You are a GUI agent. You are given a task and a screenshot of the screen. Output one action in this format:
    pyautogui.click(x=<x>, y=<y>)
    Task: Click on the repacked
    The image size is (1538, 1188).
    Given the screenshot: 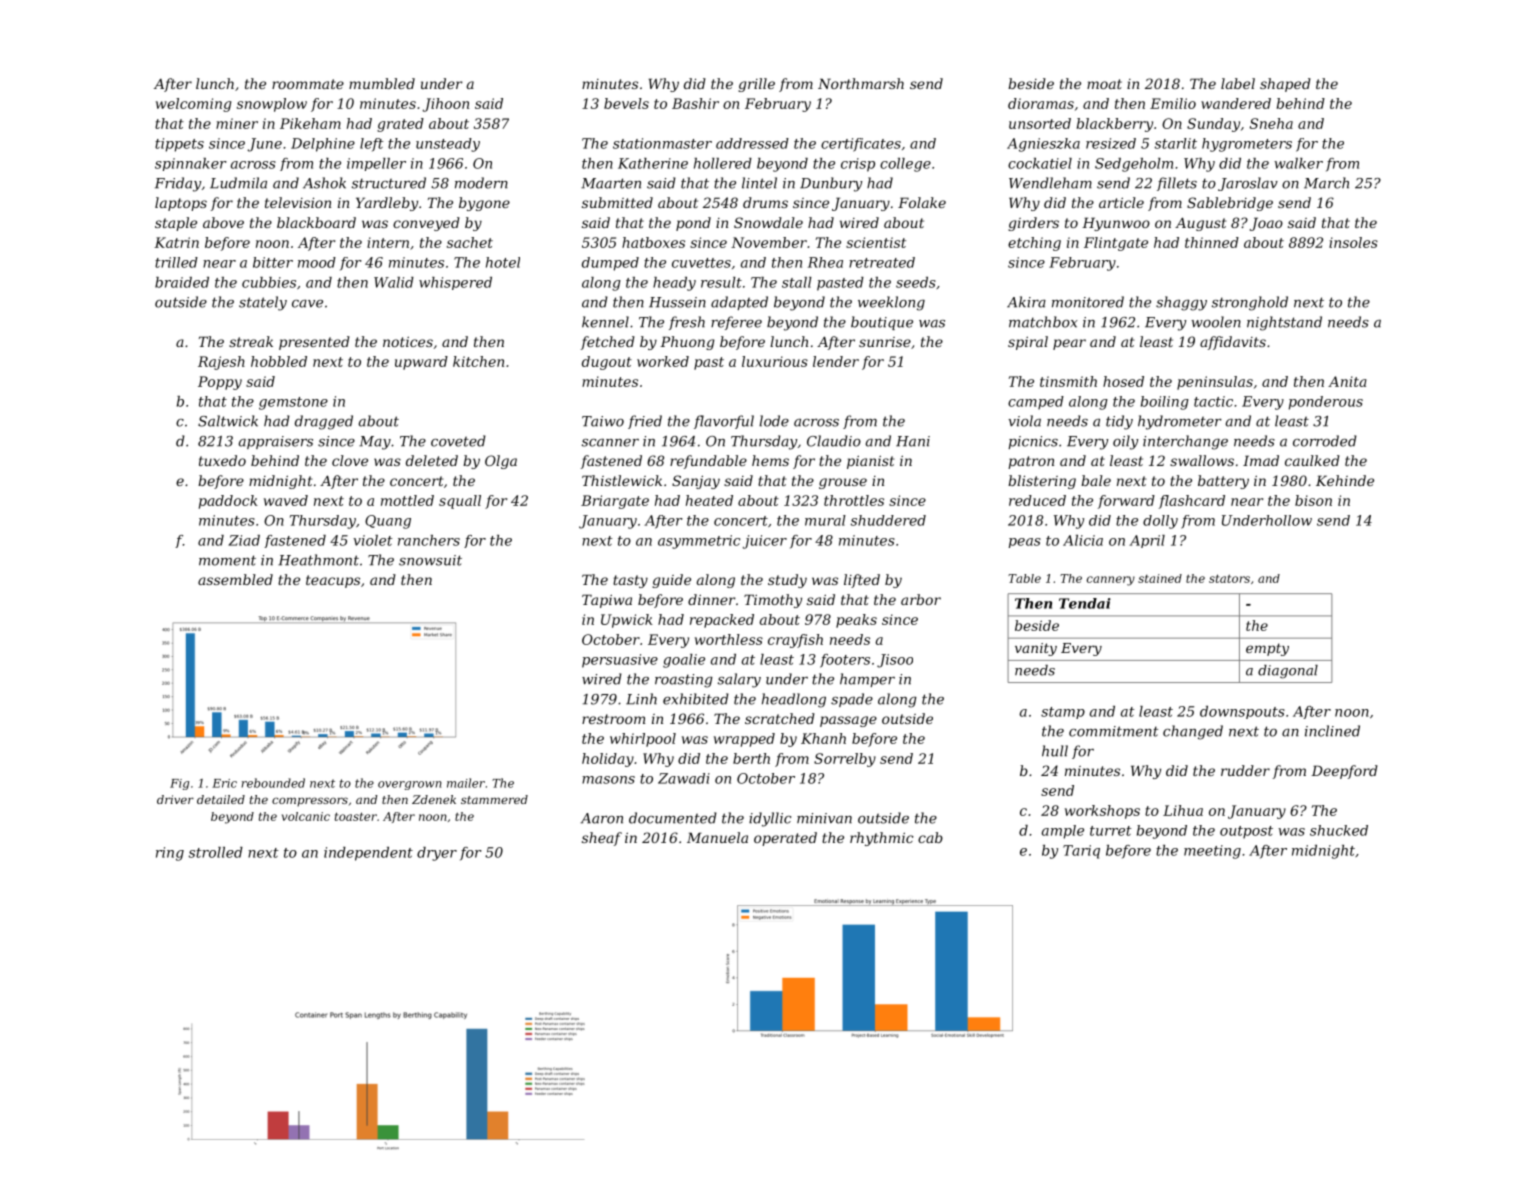 What is the action you would take?
    pyautogui.click(x=722, y=621)
